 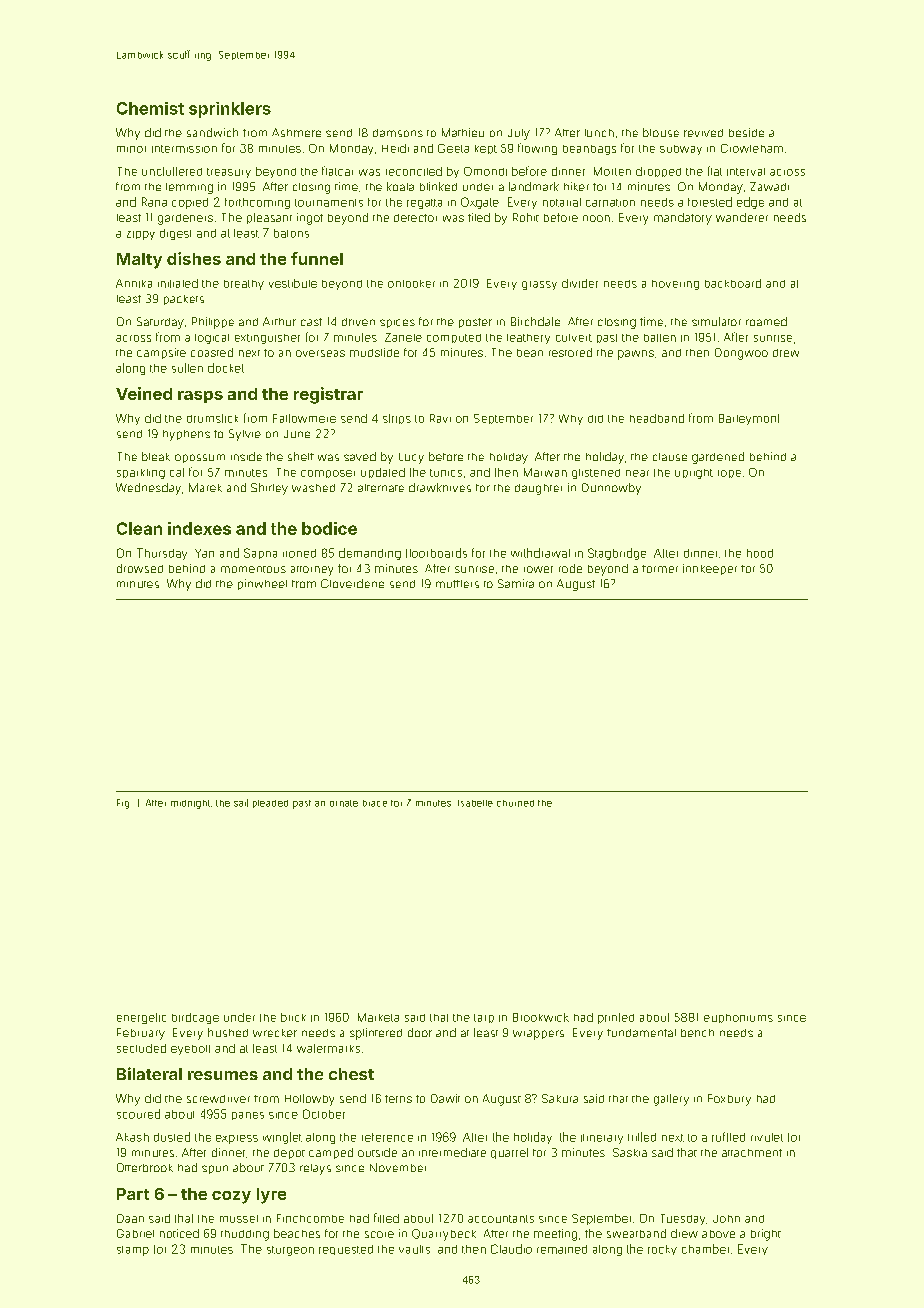 I want to click on midnight, so click(x=190, y=804).
